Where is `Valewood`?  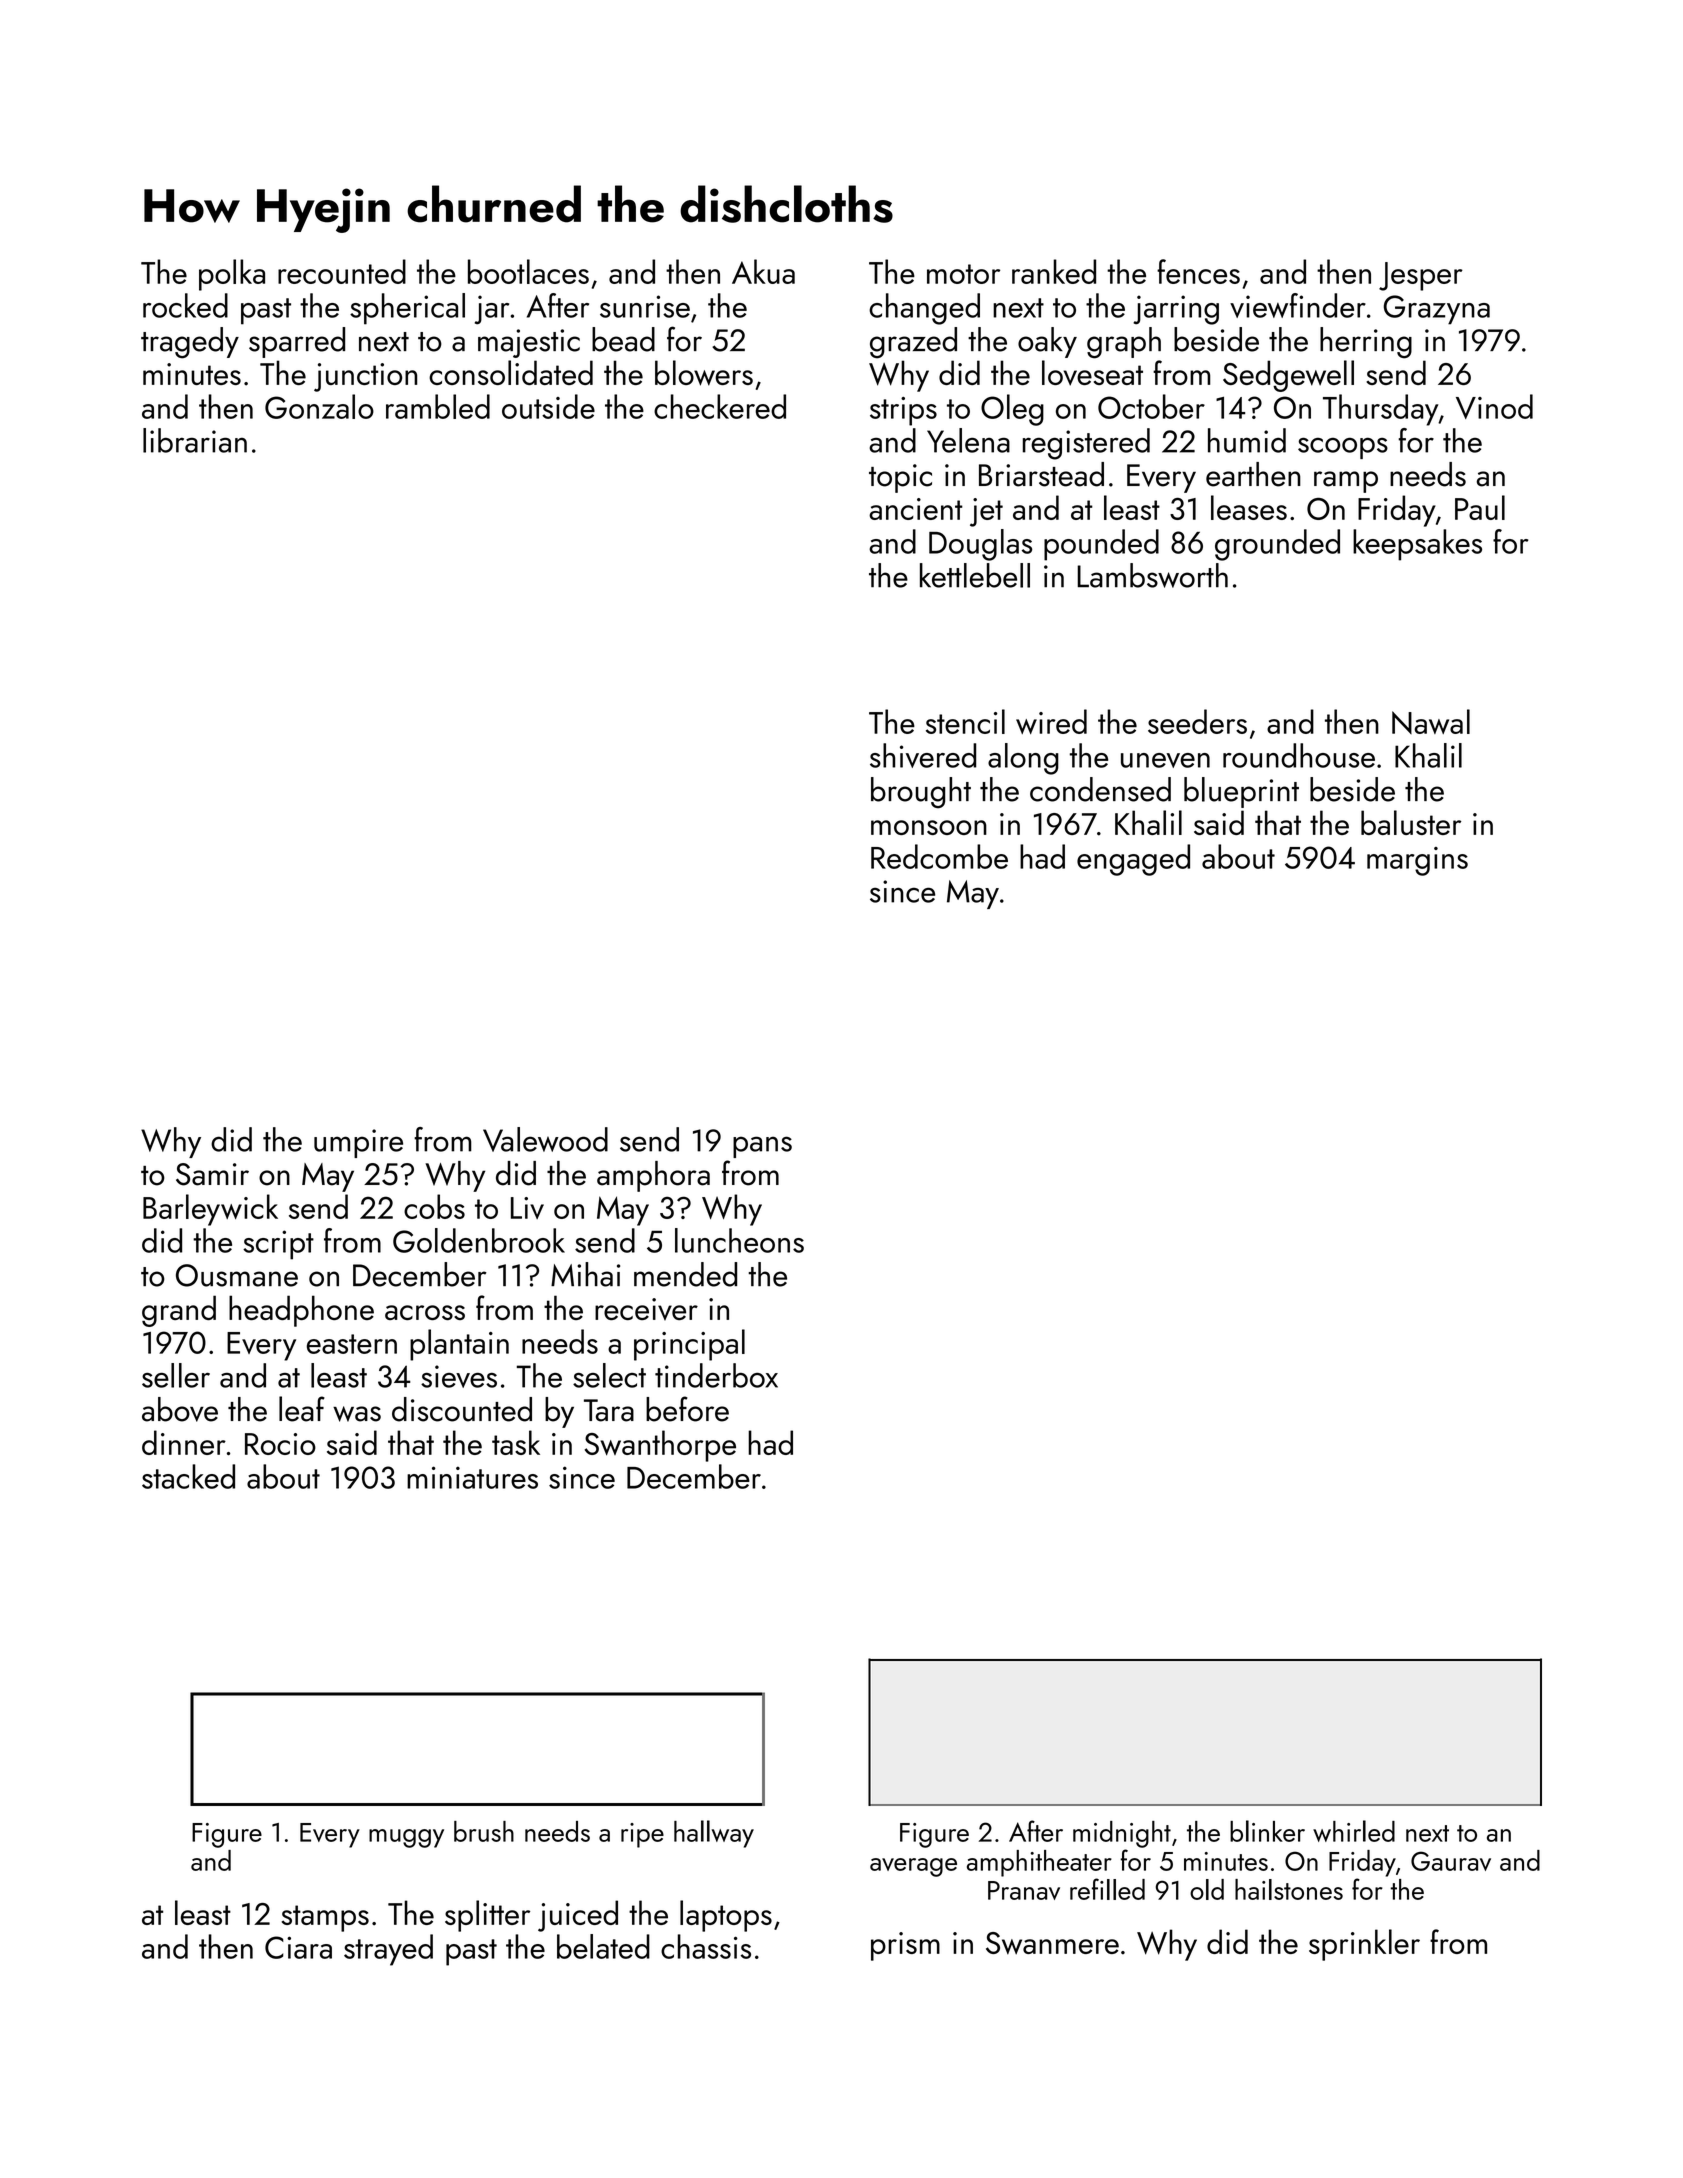
Valewood is located at coordinates (545, 1139).
